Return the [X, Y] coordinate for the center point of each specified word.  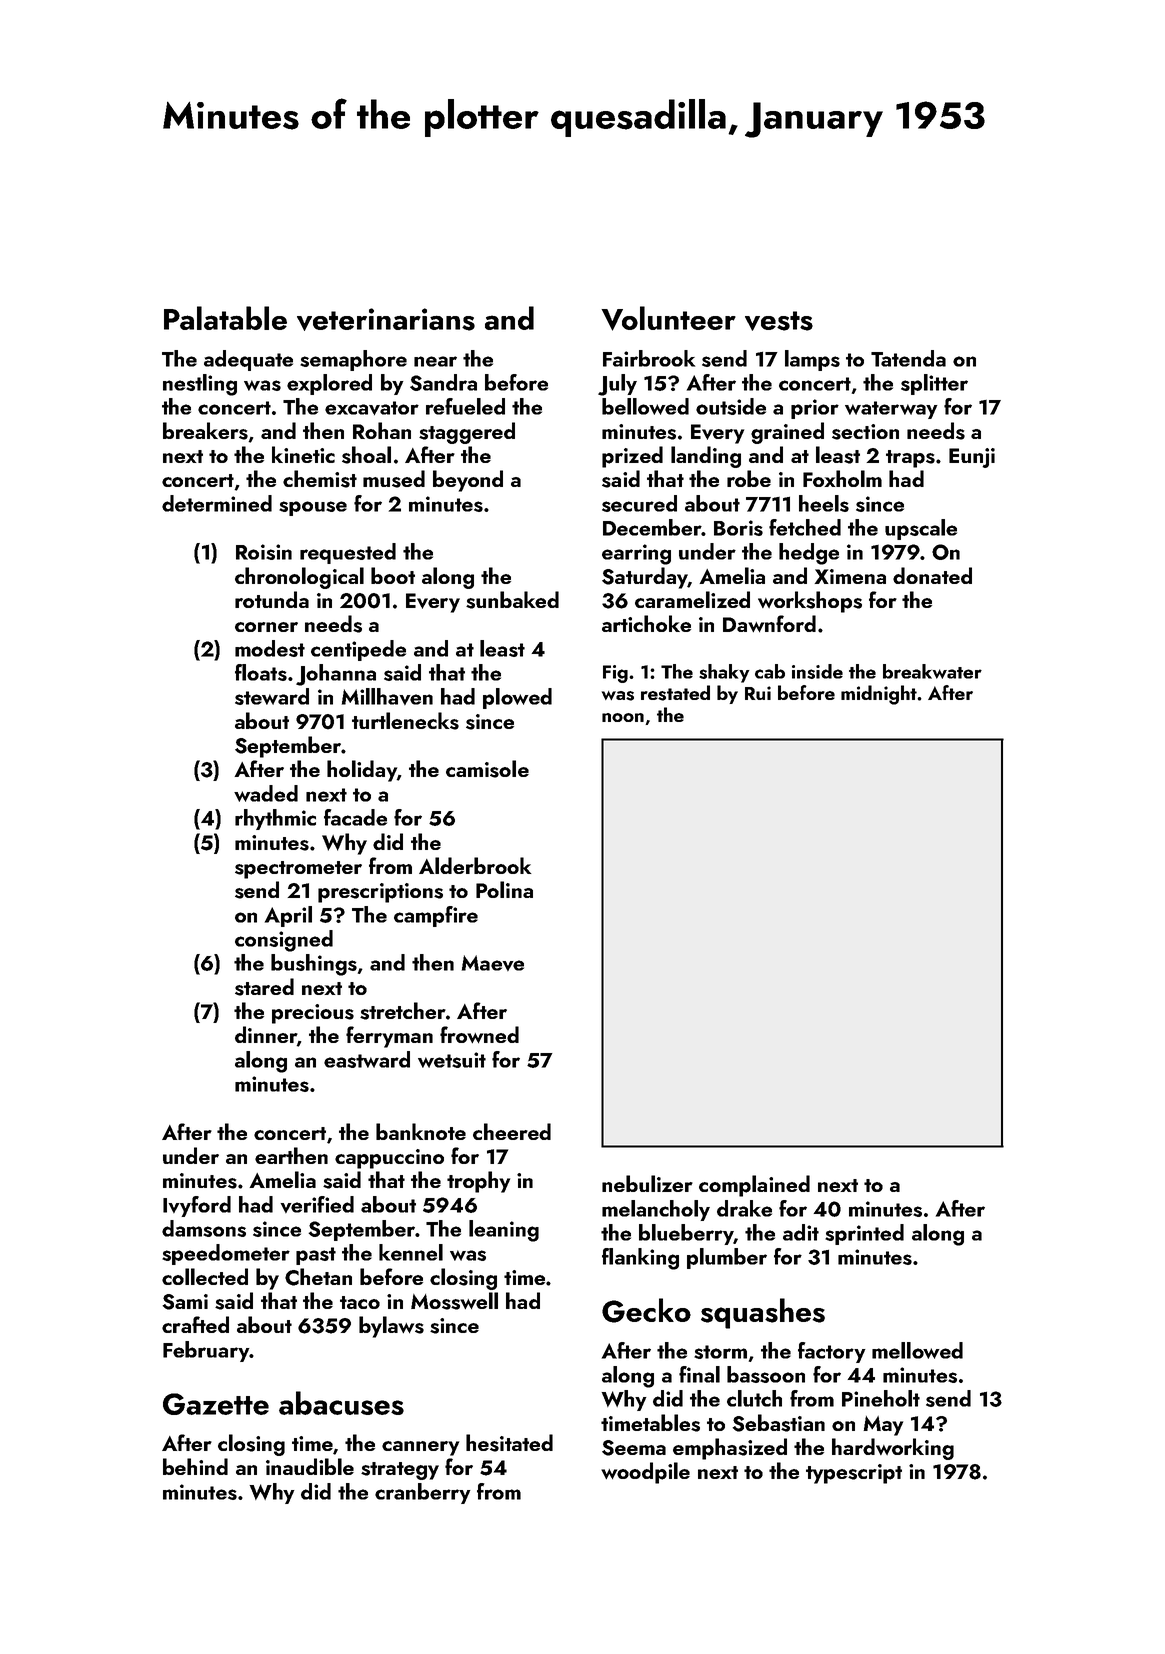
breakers [205, 431]
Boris [738, 528]
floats [261, 672]
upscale [921, 529]
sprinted [864, 1234]
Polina [504, 889]
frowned [479, 1034]
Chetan [318, 1277]
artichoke [646, 623]
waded [266, 793]
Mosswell [454, 1301]
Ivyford [197, 1206]
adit [801, 1232]
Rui [758, 693]
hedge [809, 554]
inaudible [310, 1466]
